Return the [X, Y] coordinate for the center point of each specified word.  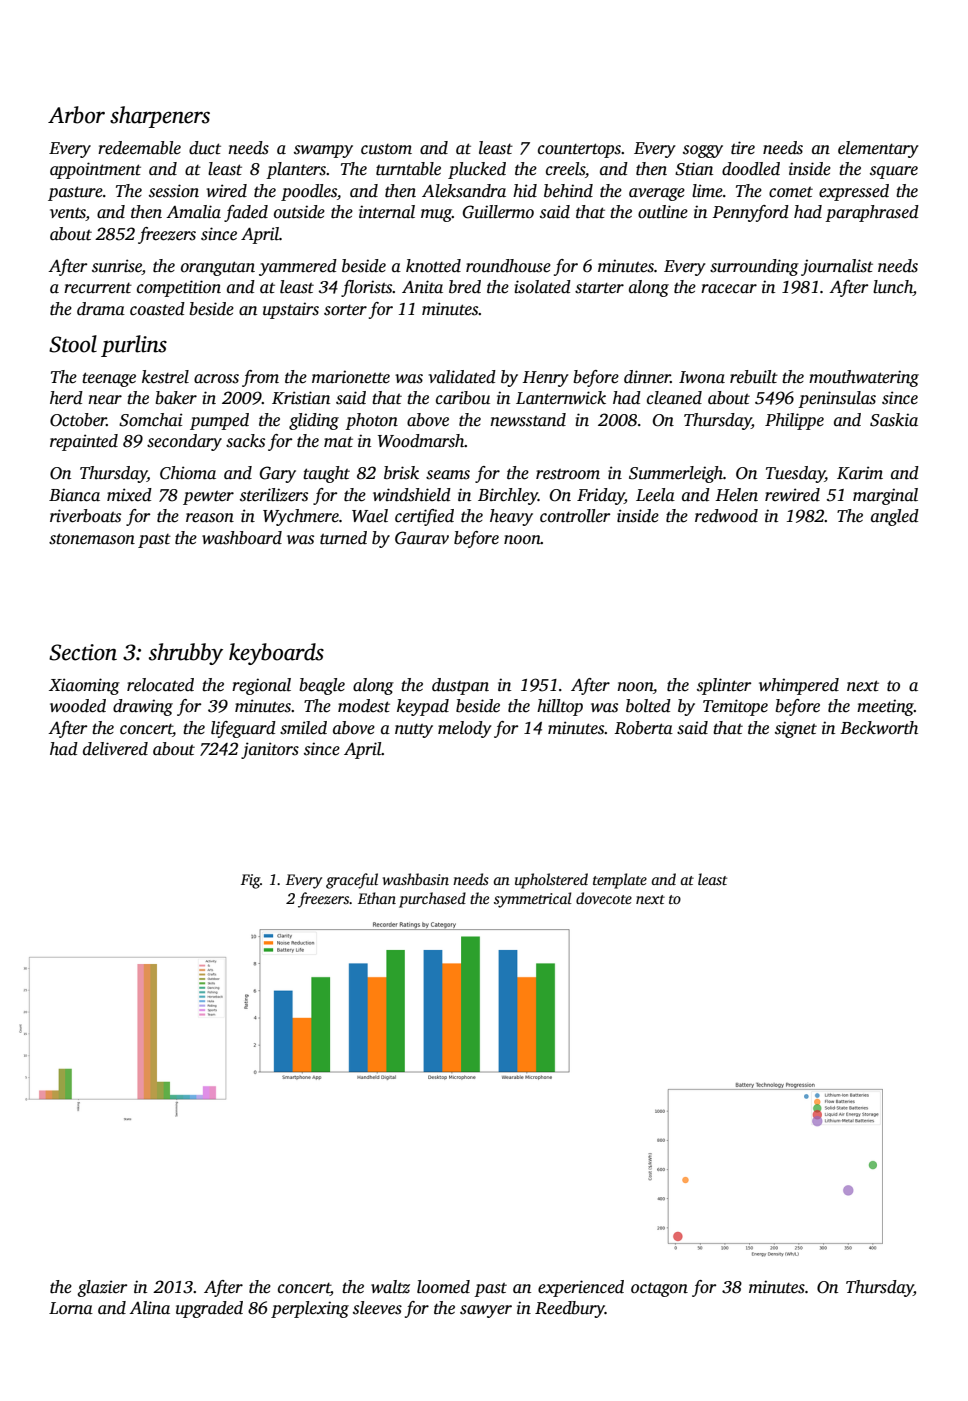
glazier [102, 1288]
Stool [73, 344]
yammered [298, 267]
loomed [443, 1287]
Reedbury [570, 1309]
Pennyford [750, 213]
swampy [323, 151]
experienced [581, 1288]
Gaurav [422, 538]
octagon [659, 1290]
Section [83, 652]
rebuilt [754, 377]
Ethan [377, 898]
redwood [726, 516]
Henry [545, 379]
